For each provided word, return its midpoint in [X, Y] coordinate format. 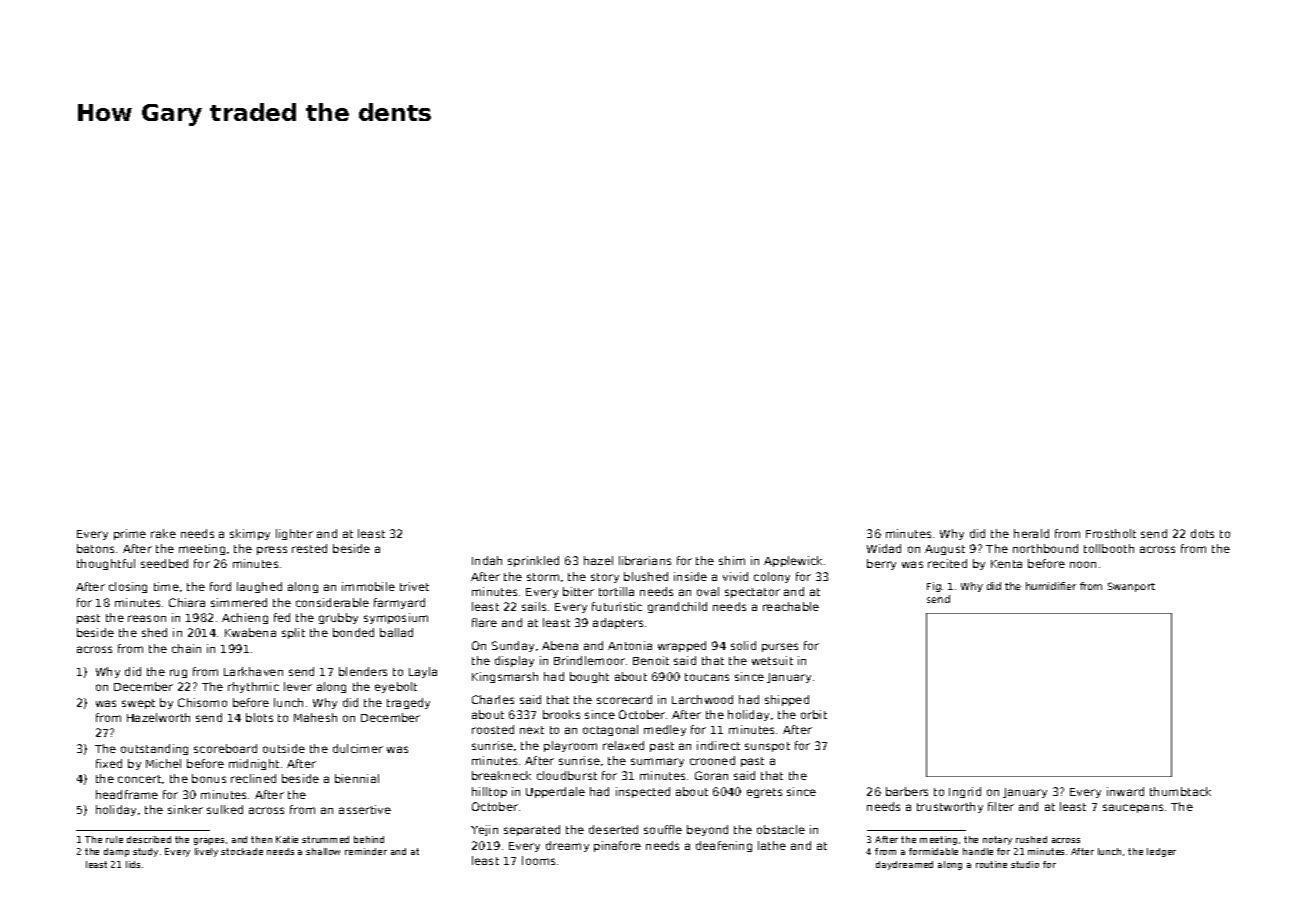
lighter [294, 534]
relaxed [623, 745]
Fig [934, 587]
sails [534, 606]
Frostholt [1111, 533]
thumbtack [1180, 791]
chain [186, 648]
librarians [645, 560]
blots [259, 717]
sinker [185, 809]
